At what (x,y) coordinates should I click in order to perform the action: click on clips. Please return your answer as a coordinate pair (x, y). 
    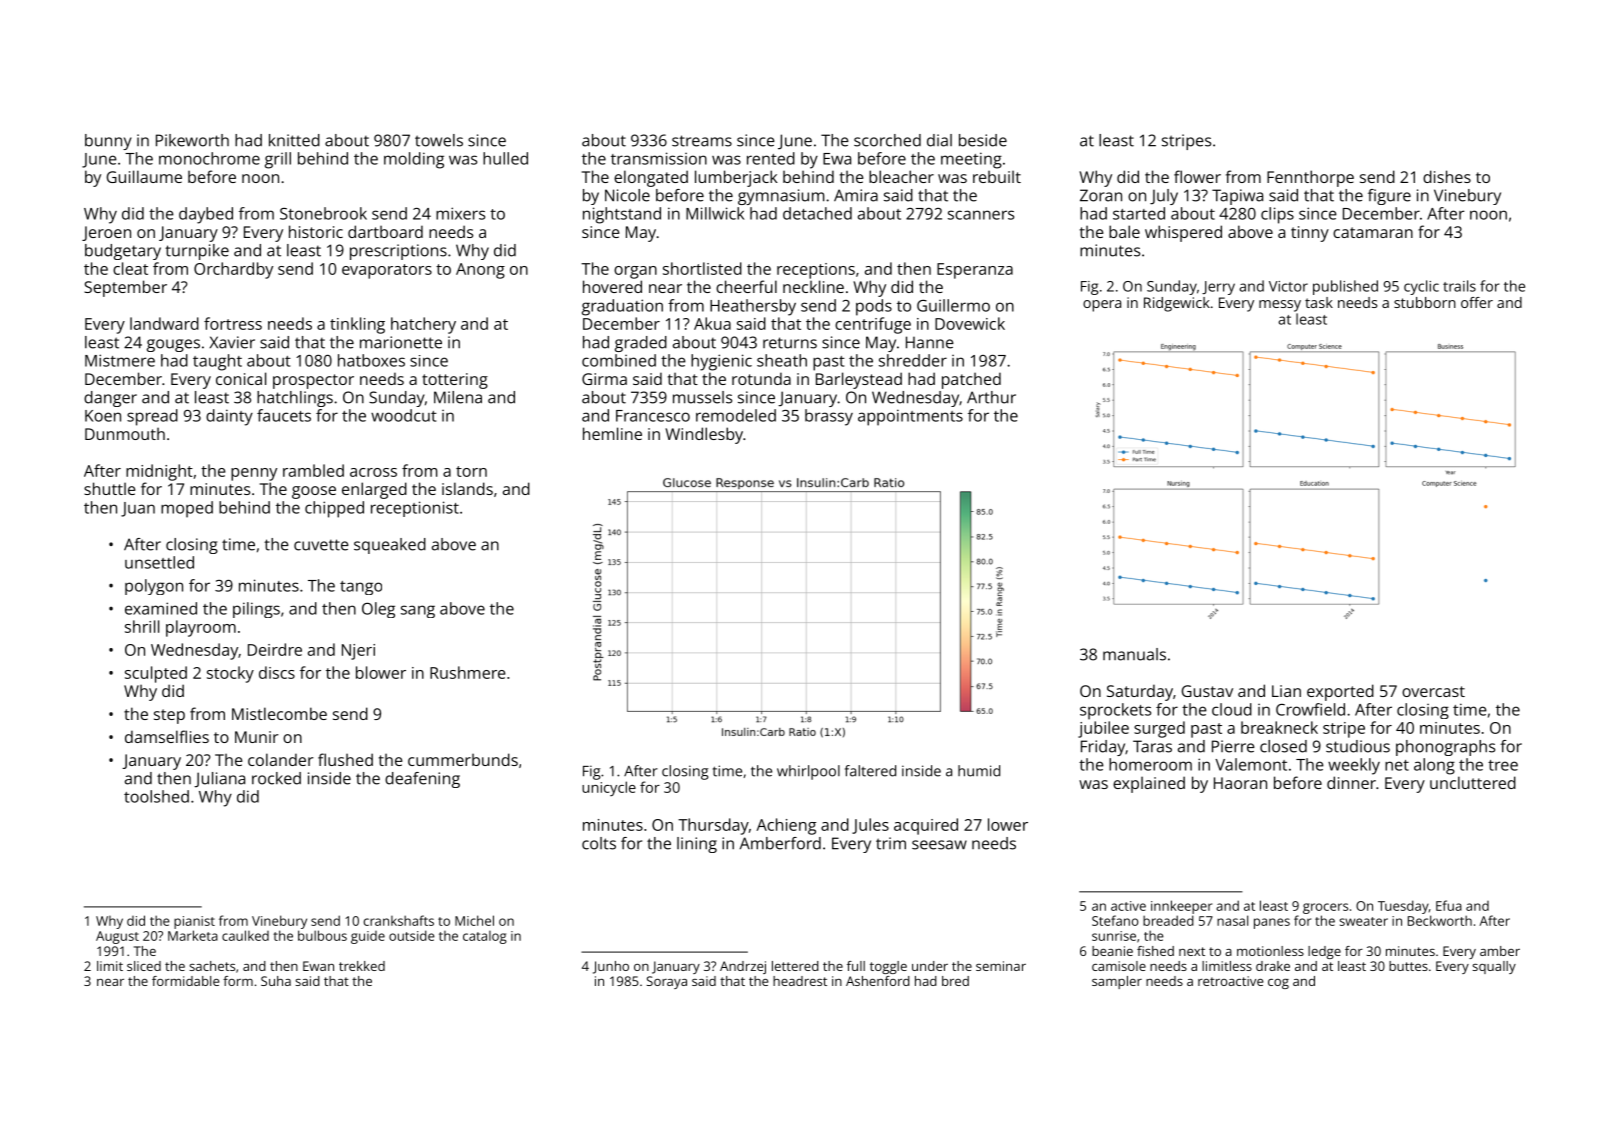
    Looking at the image, I should click on (1277, 215).
